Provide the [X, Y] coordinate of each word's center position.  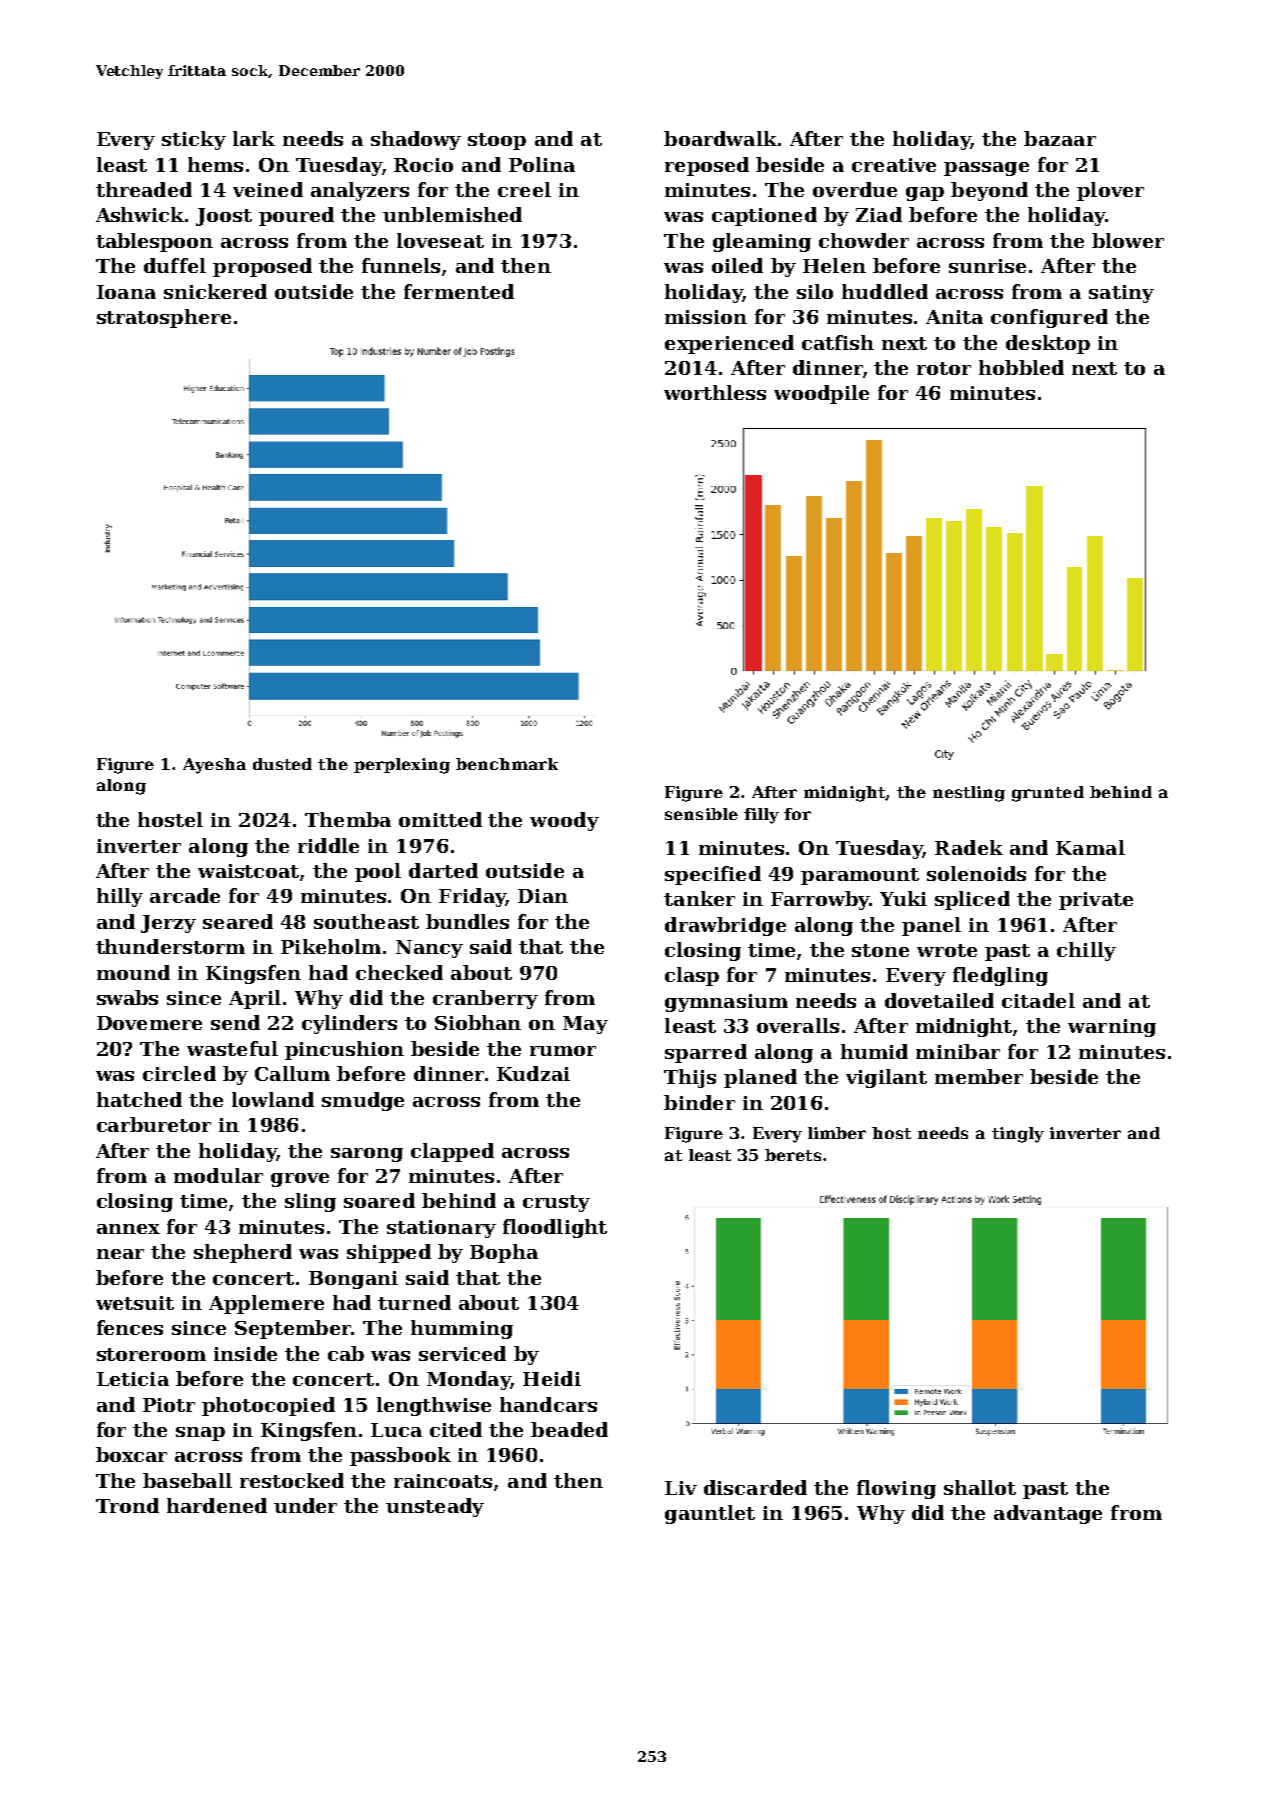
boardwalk [720, 138]
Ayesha [214, 766]
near [120, 1254]
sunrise [987, 266]
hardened [217, 1505]
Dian [543, 896]
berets [793, 1155]
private [1096, 901]
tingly [1018, 1135]
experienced [729, 344]
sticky [194, 140]
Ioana [126, 292]
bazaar [1060, 138]
